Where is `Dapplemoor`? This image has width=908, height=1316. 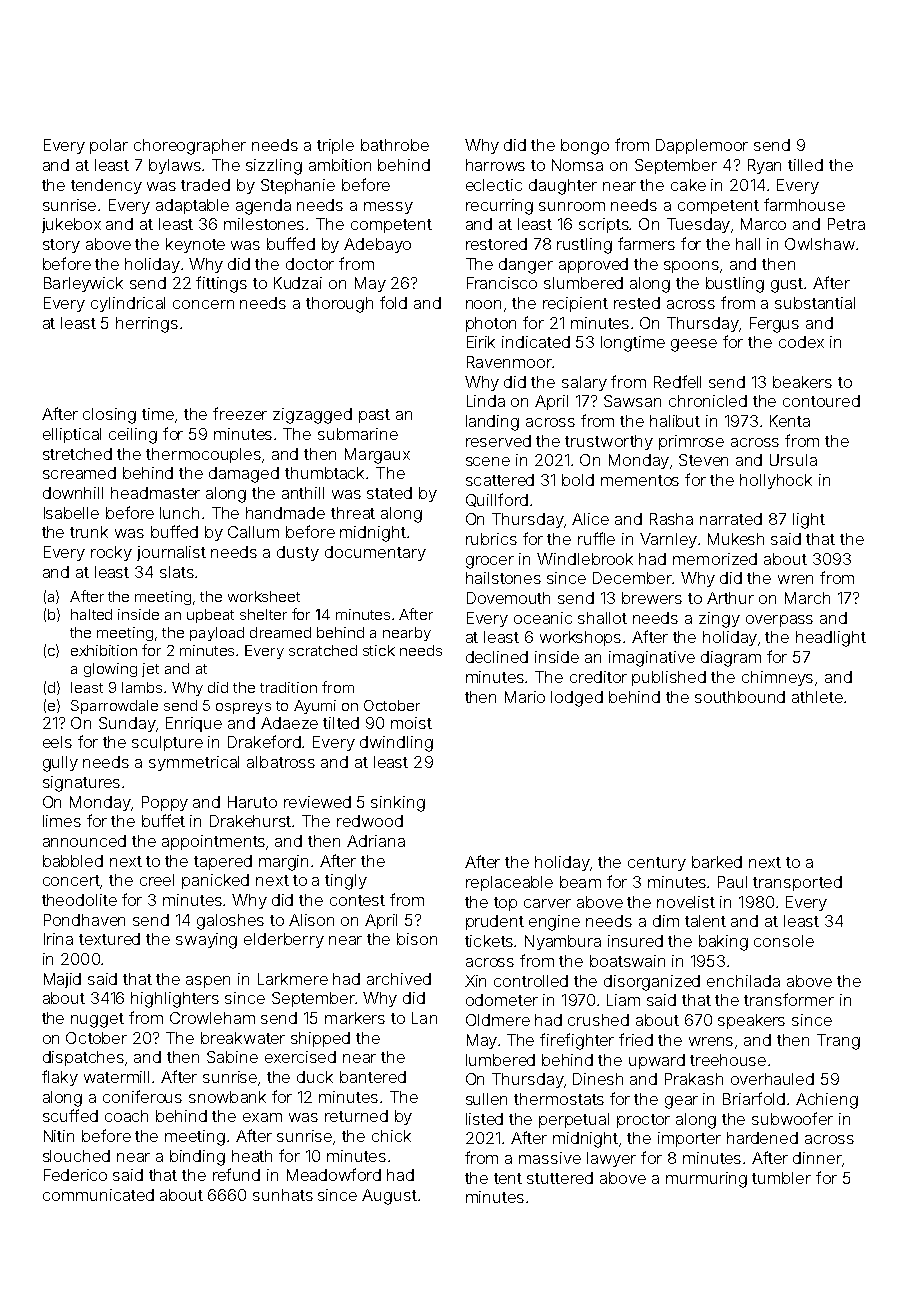
Dapplemoor is located at coordinates (702, 146).
